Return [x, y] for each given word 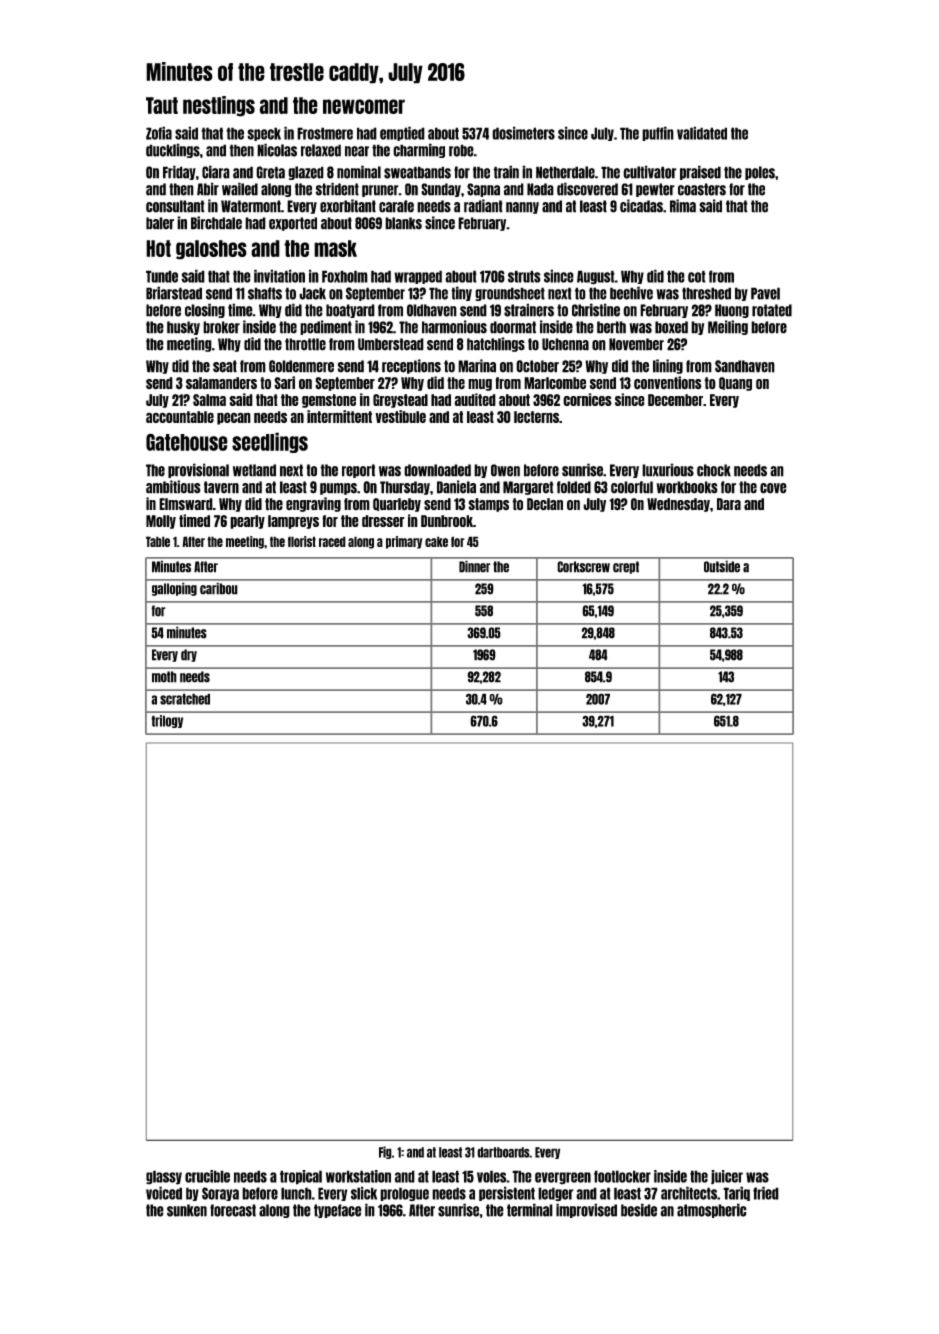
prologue [404, 1194]
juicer [727, 1177]
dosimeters [523, 133]
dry [189, 655]
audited [475, 399]
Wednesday [678, 505]
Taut [162, 105]
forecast [233, 1210]
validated [702, 133]
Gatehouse [187, 442]
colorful [632, 487]
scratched [185, 699]
